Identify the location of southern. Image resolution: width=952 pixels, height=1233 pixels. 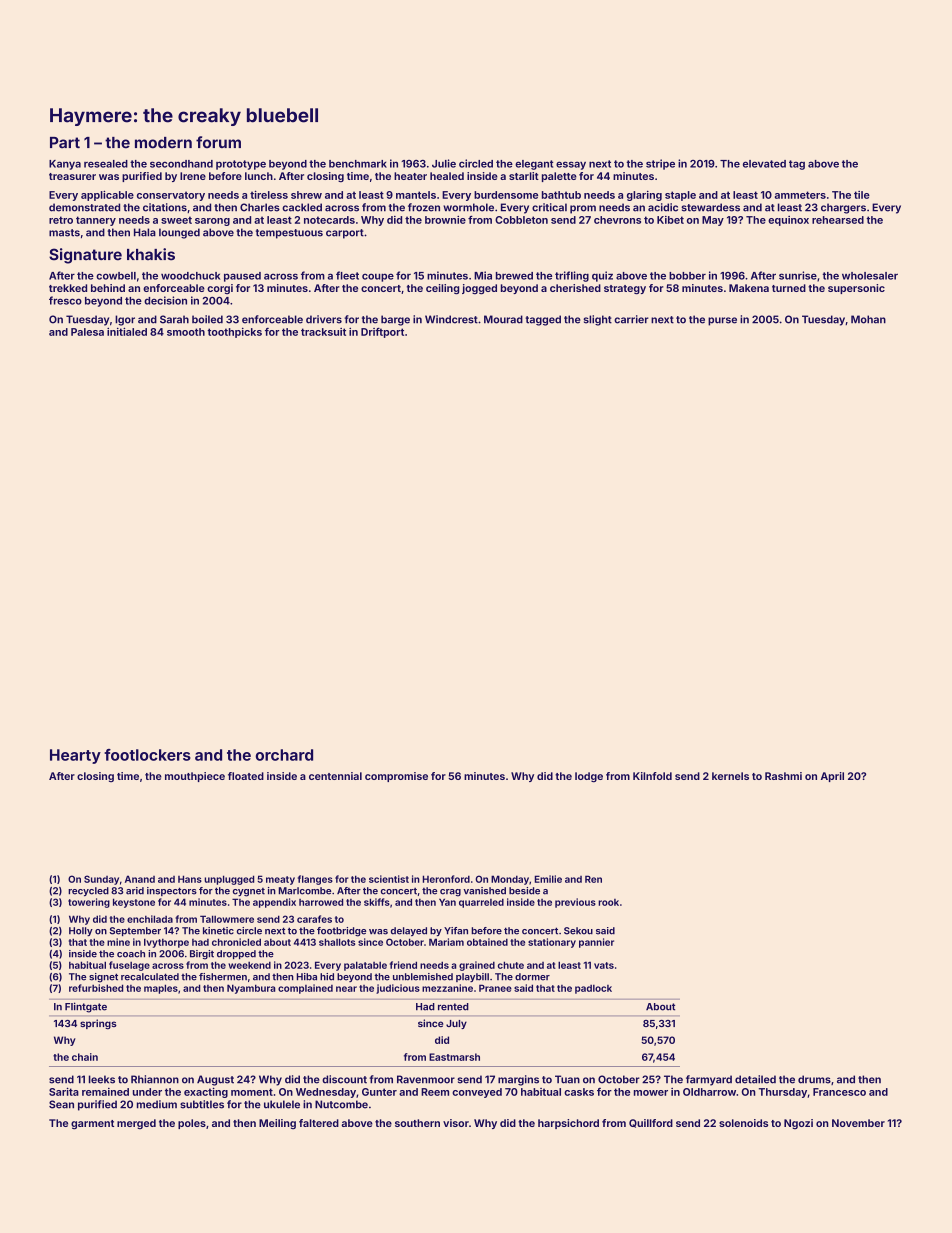
(417, 1123).
